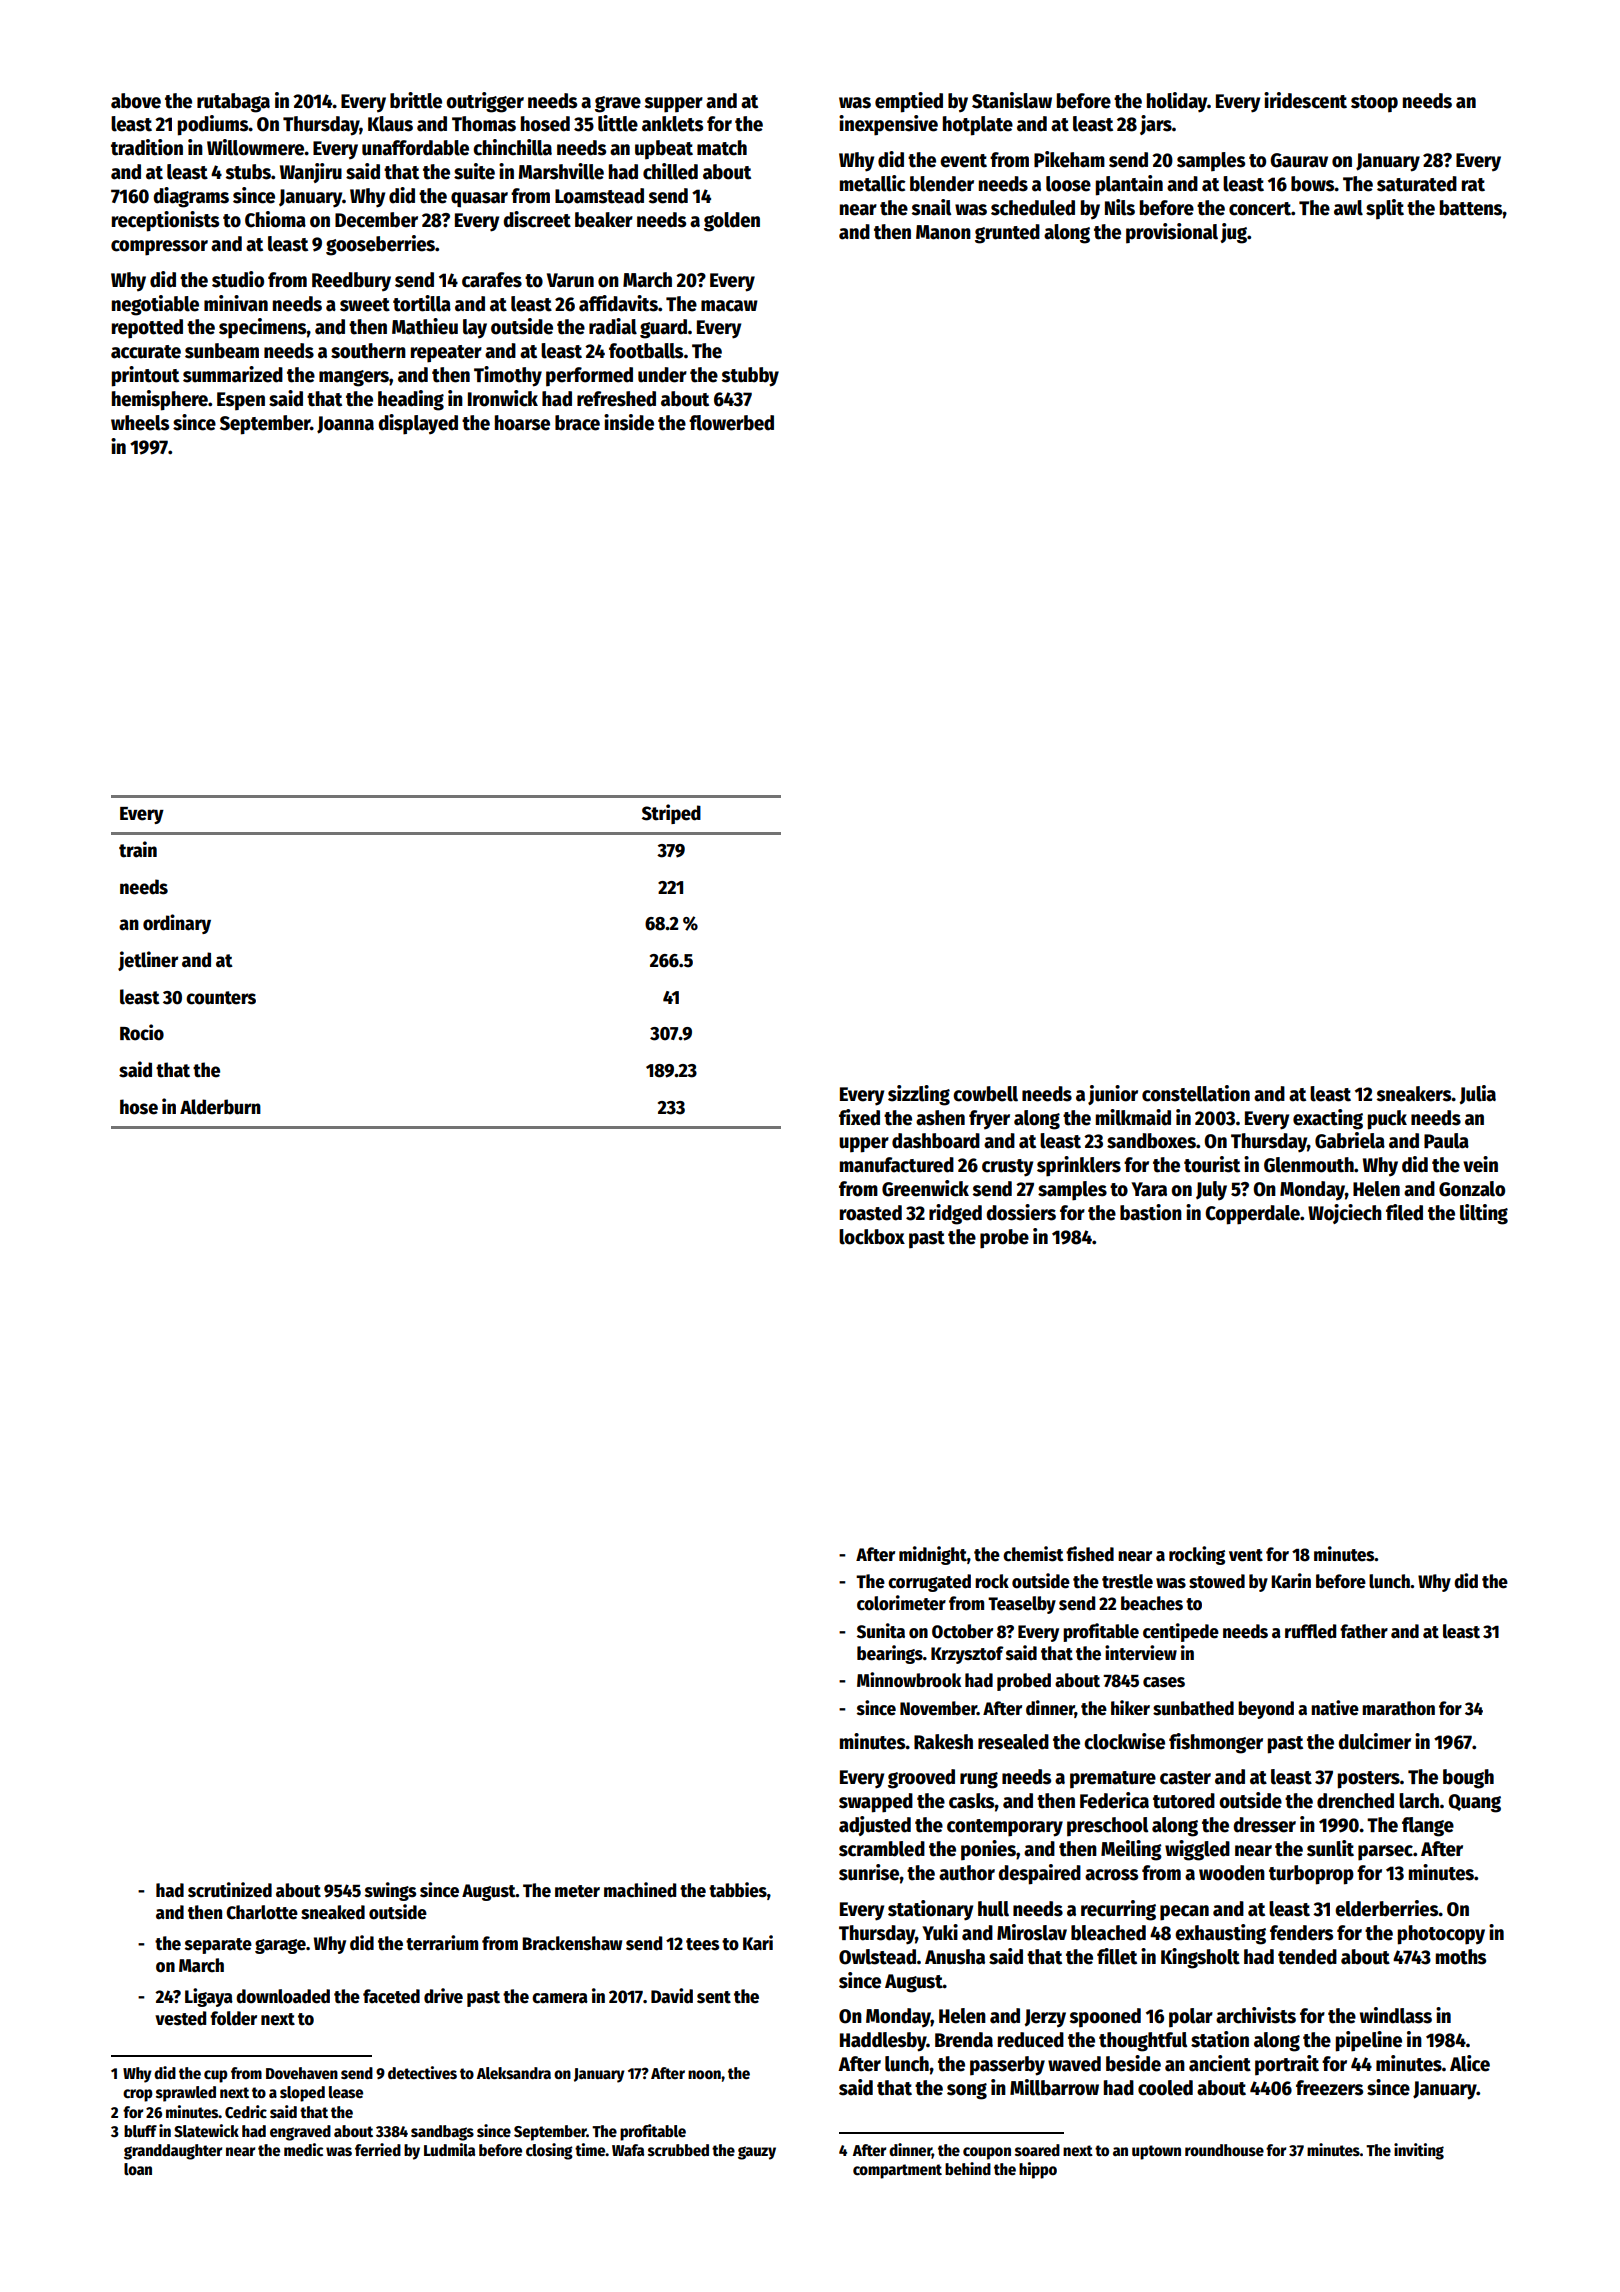 The width and height of the screenshot is (1620, 2292). What do you see at coordinates (233, 374) in the screenshot?
I see `summarized` at bounding box center [233, 374].
